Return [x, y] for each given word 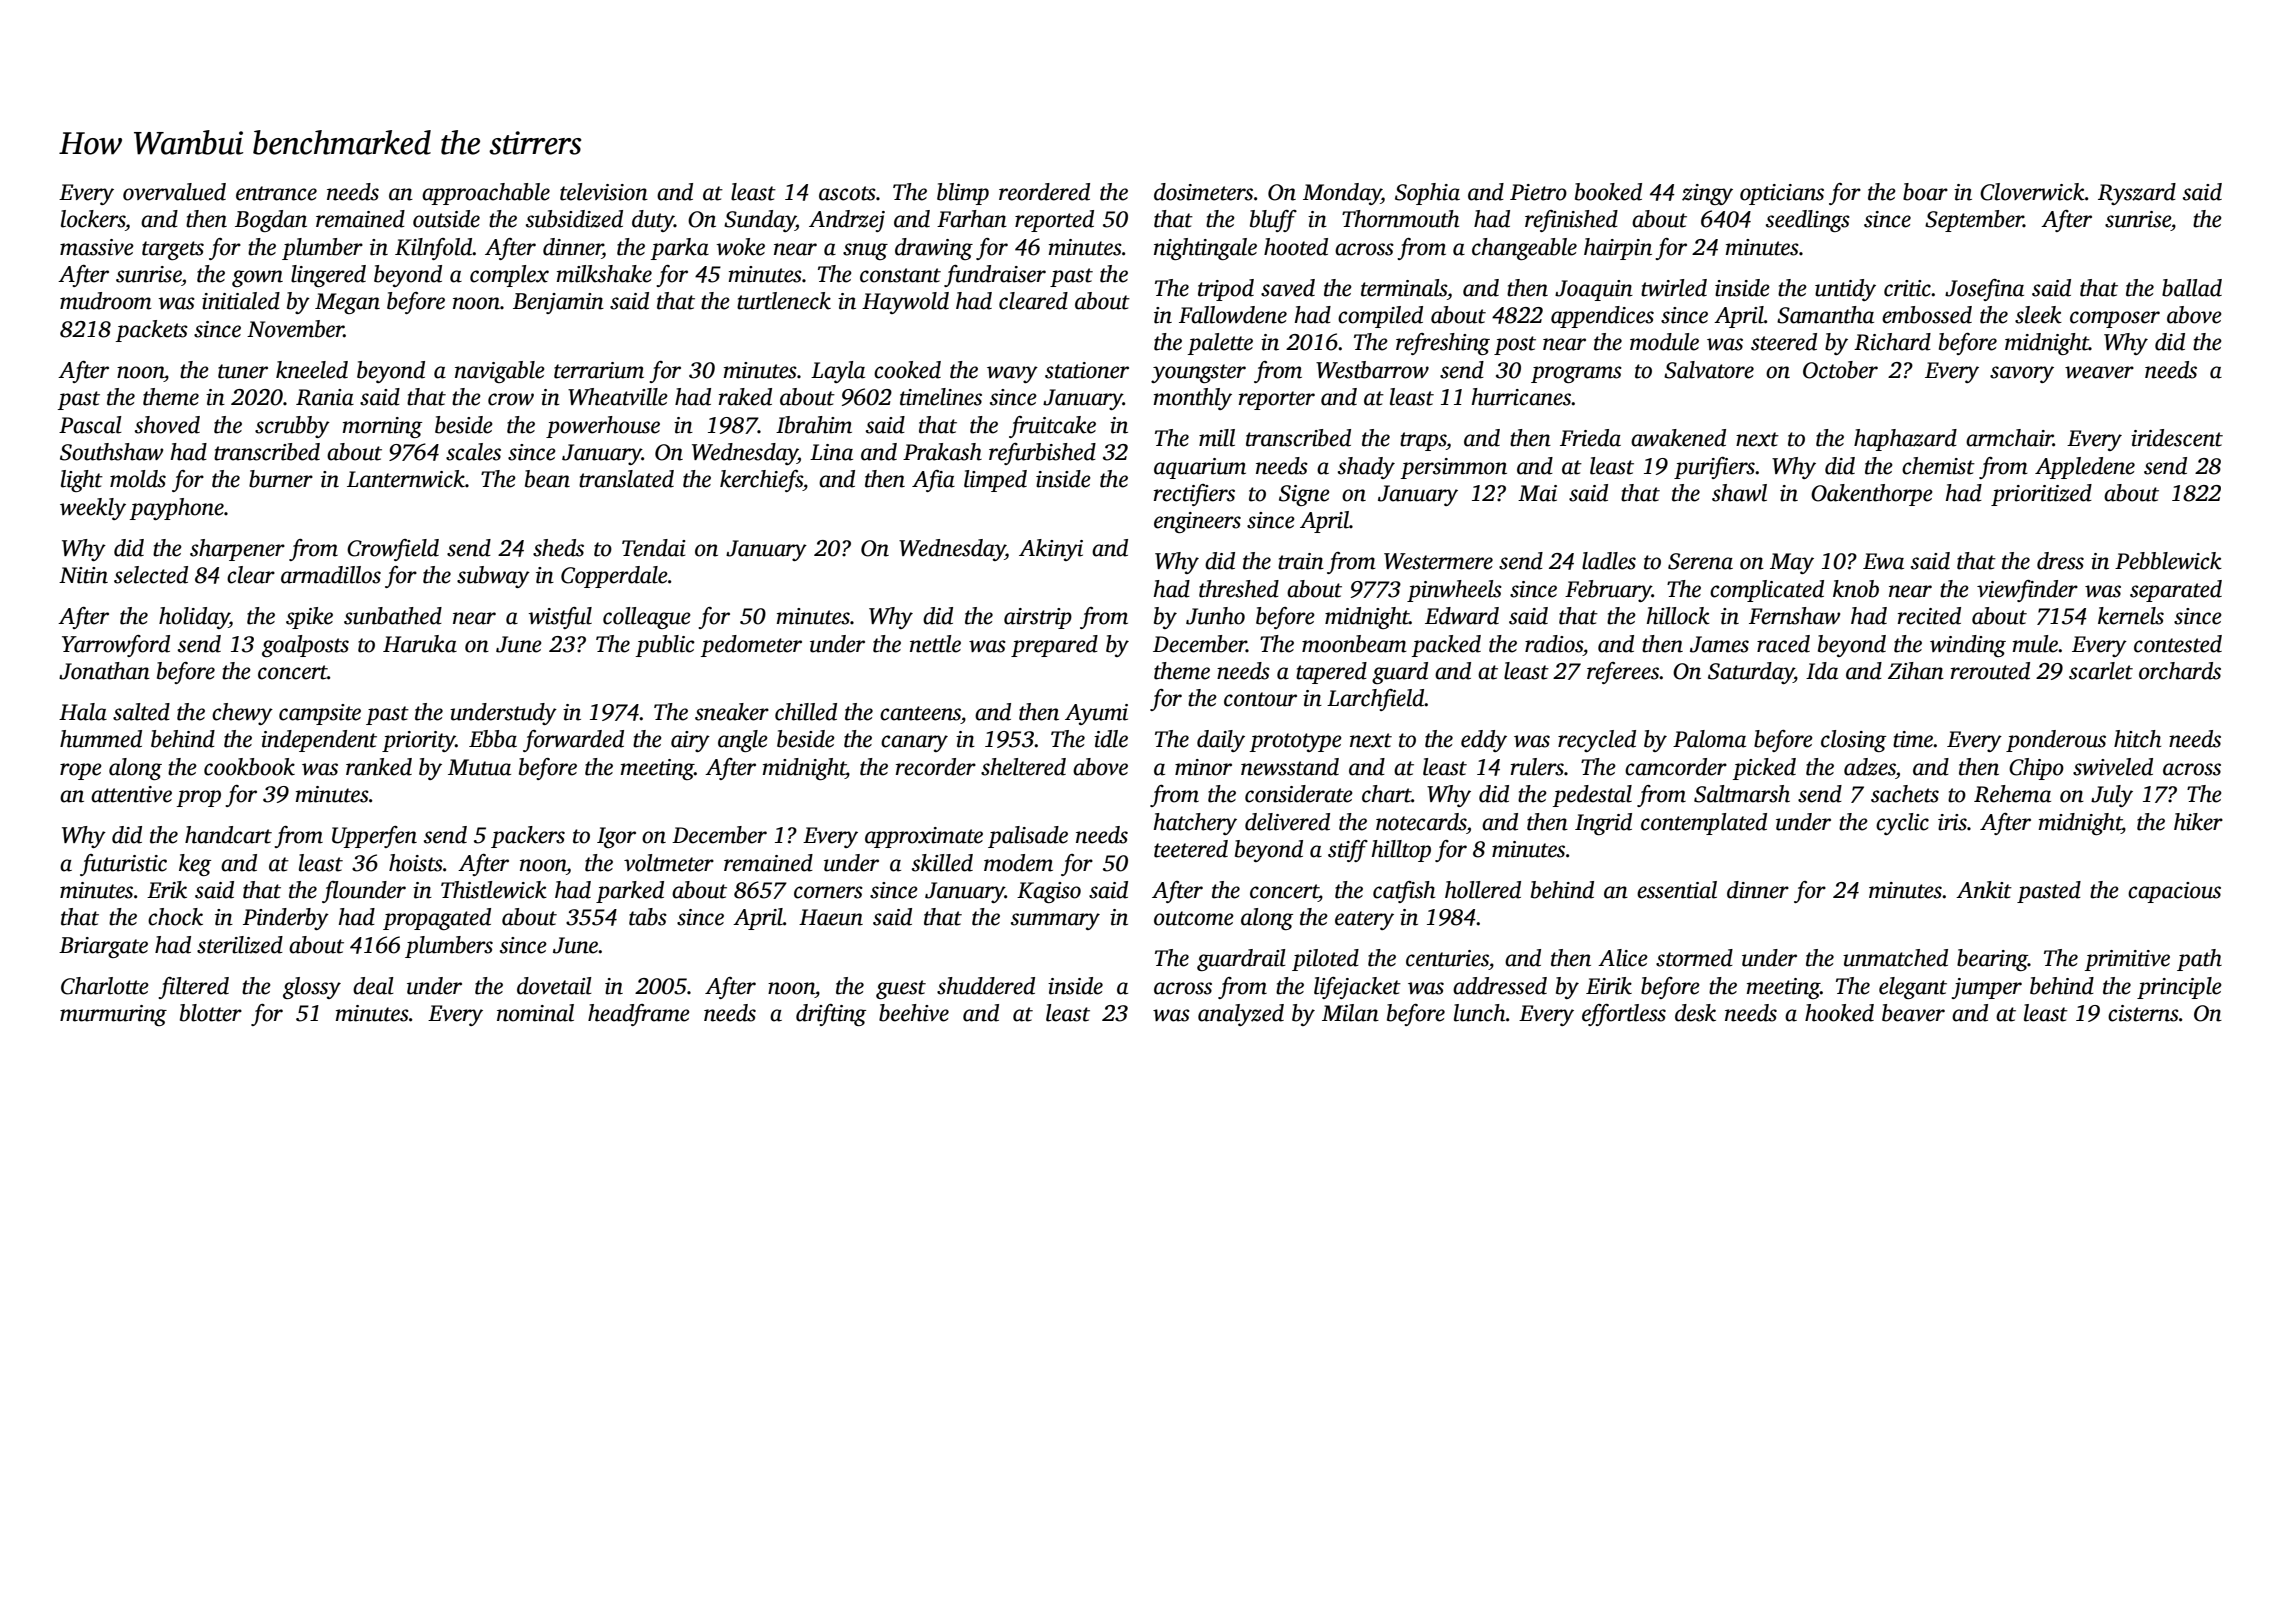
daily [1221, 741]
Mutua [479, 767]
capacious [2174, 892]
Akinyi [1051, 550]
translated [626, 479]
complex [509, 276]
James [1719, 644]
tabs [648, 917]
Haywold [905, 303]
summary [1055, 921]
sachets [1905, 794]
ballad [2192, 288]
